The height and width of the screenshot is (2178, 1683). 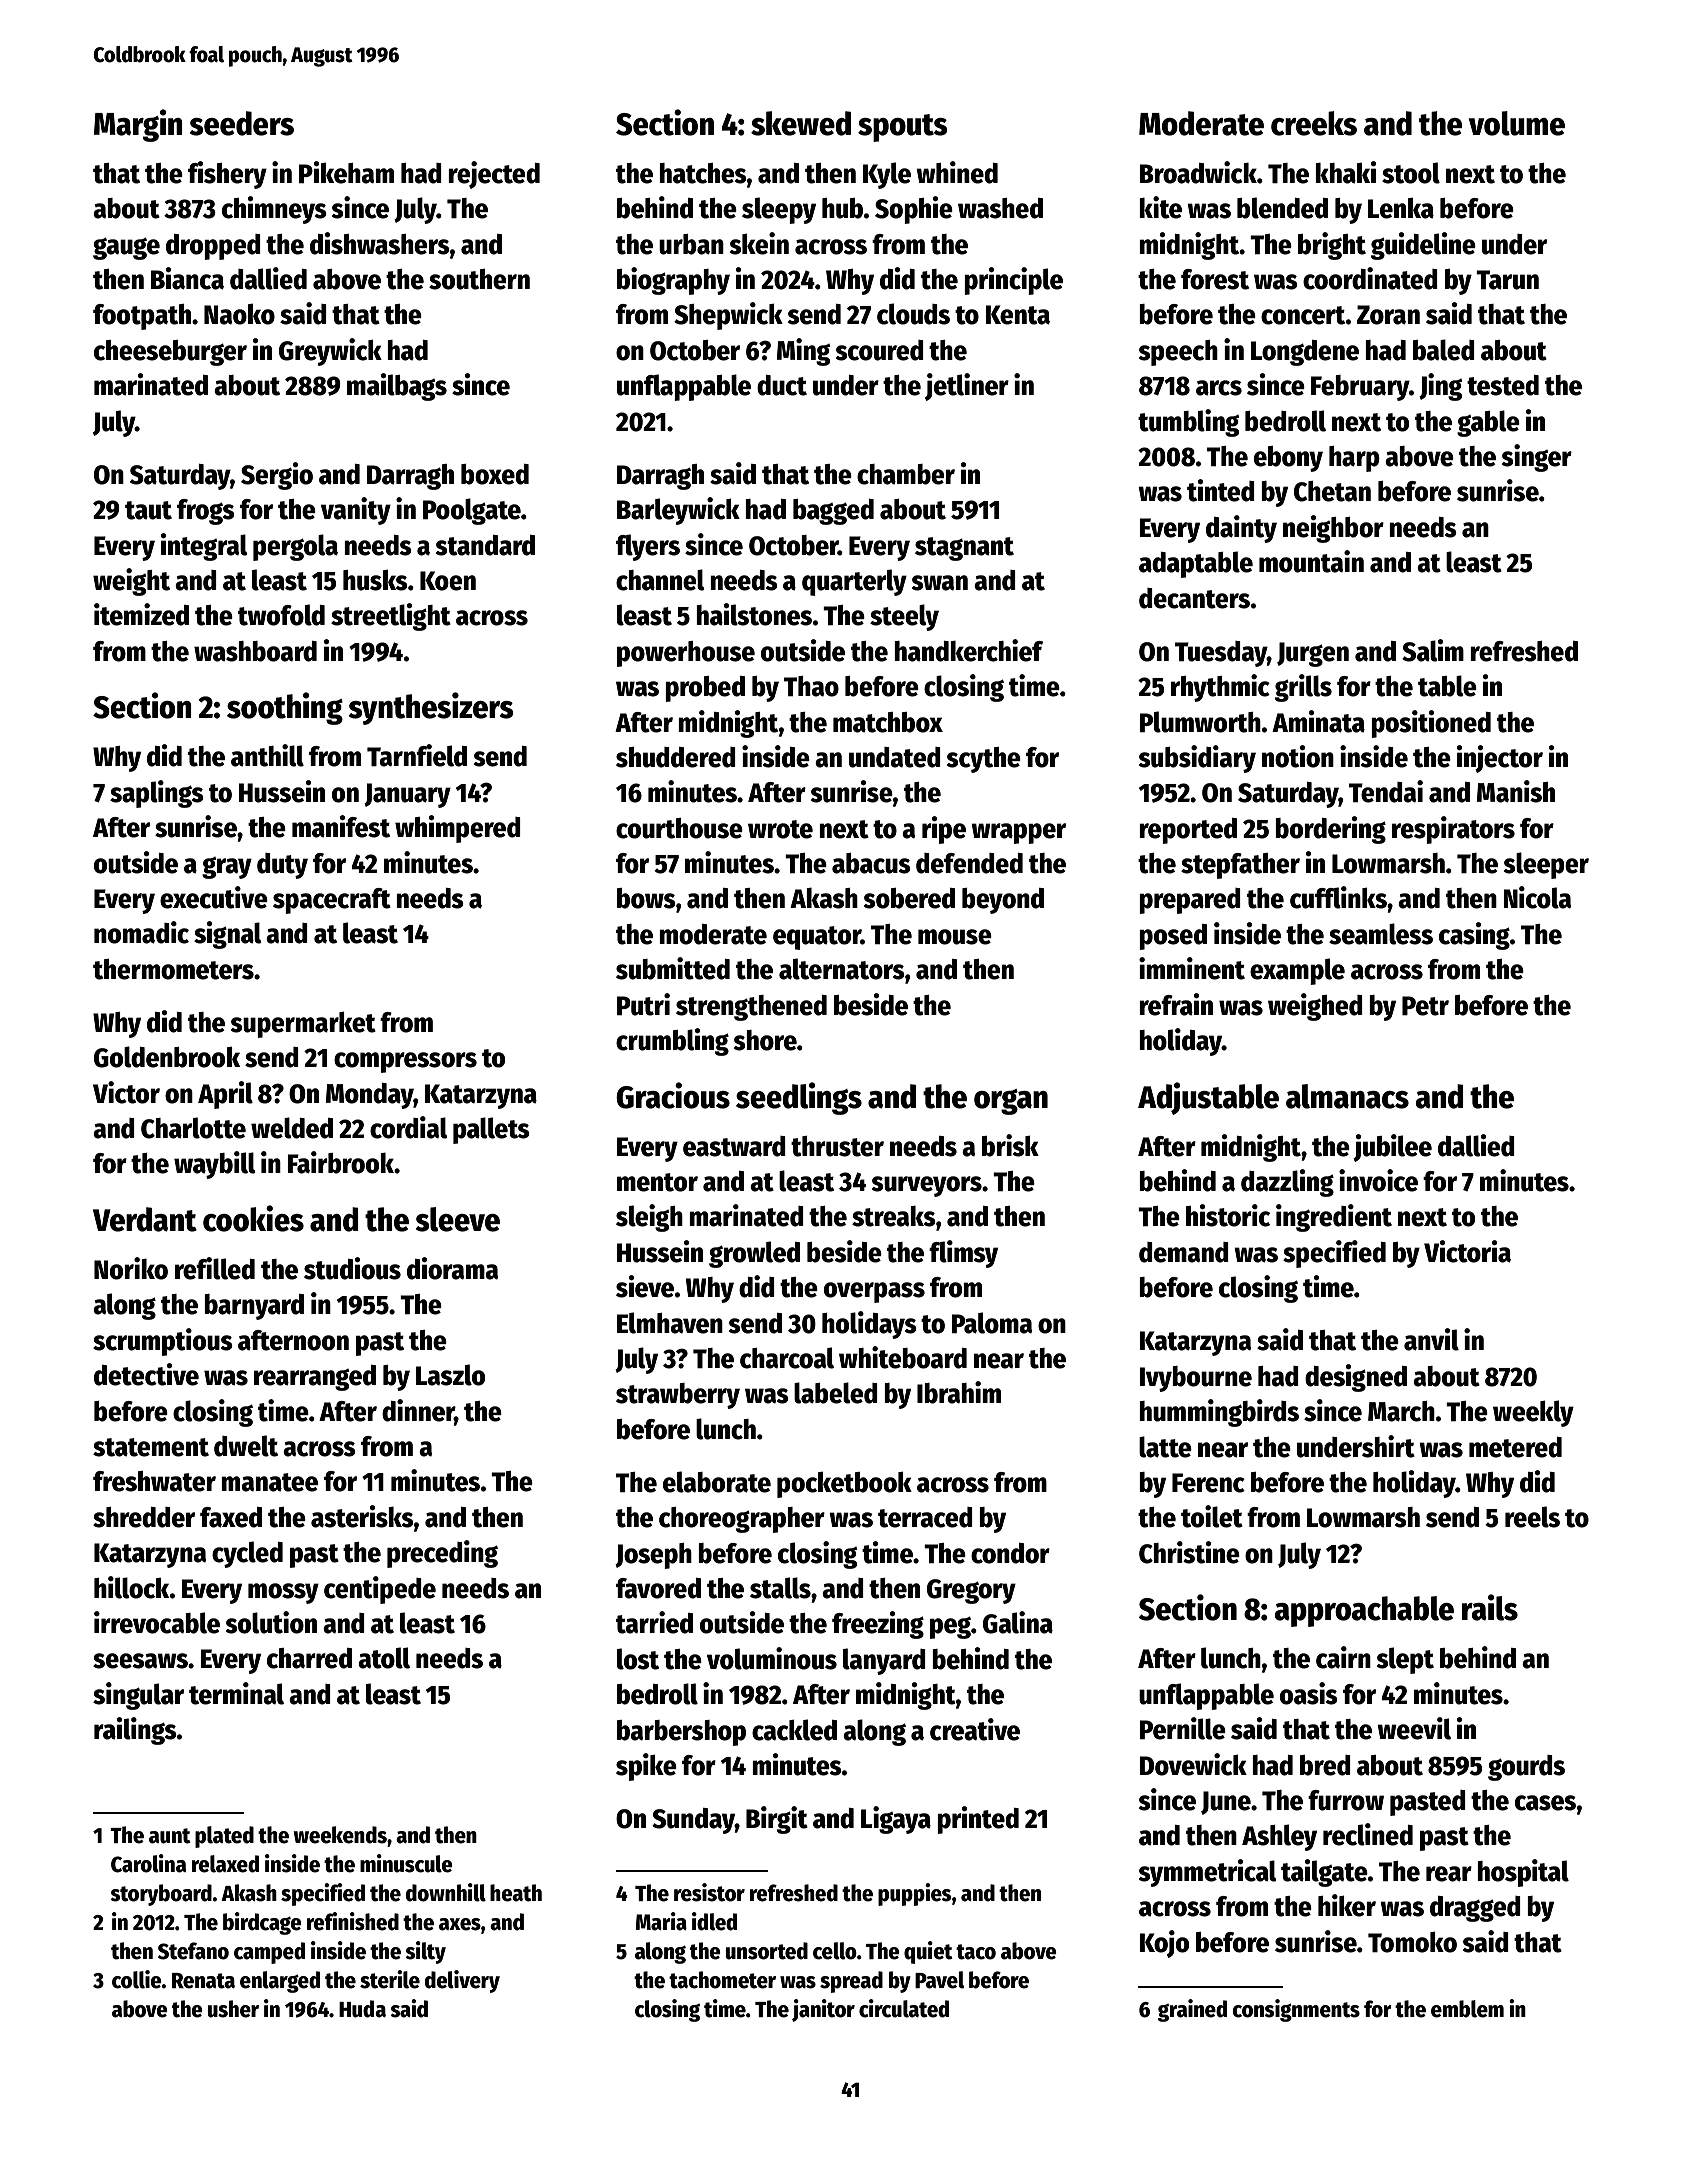 What do you see at coordinates (148, 1863) in the screenshot?
I see `Carolina` at bounding box center [148, 1863].
